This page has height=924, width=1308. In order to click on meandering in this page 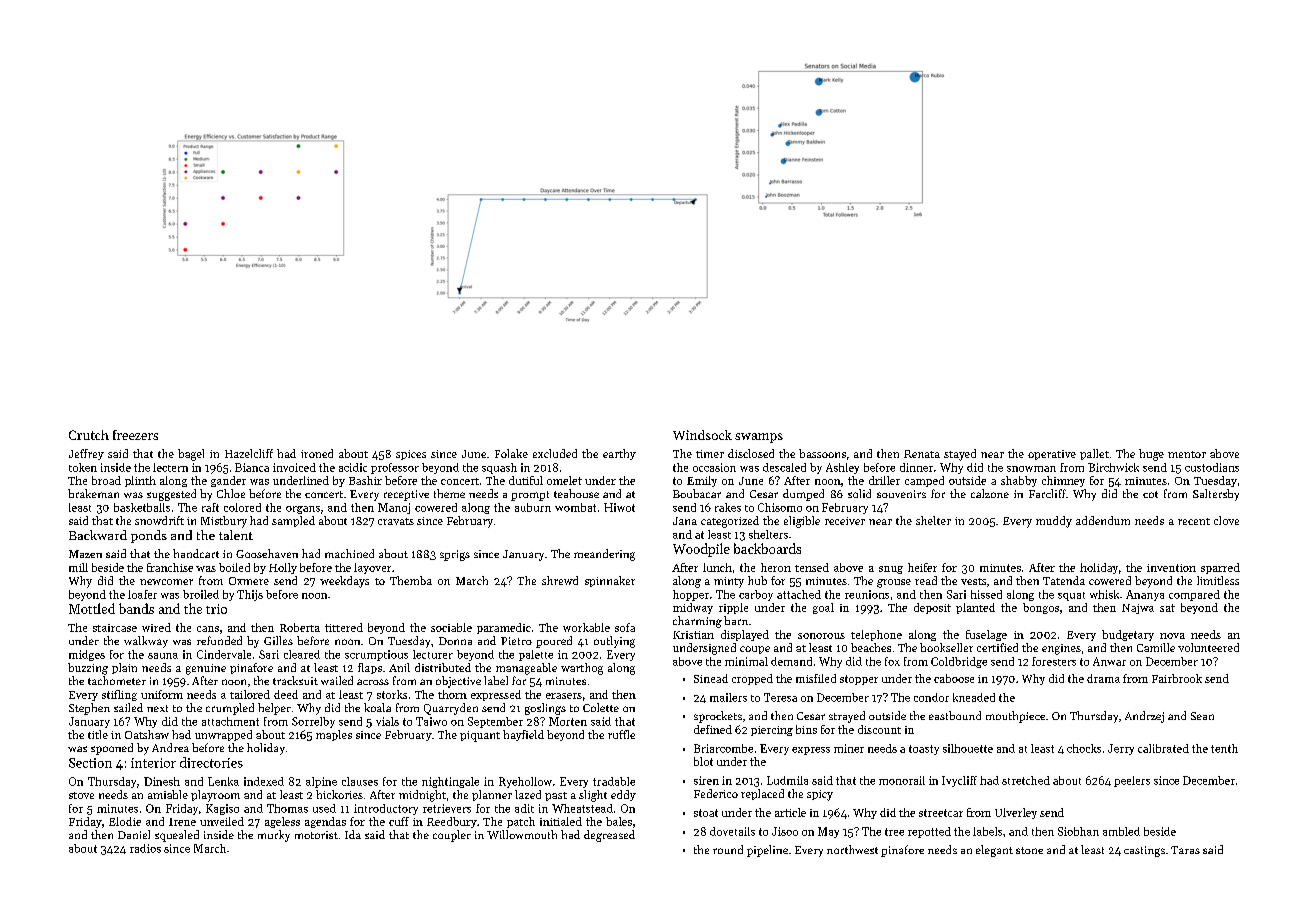, I will do `click(604, 555)`.
